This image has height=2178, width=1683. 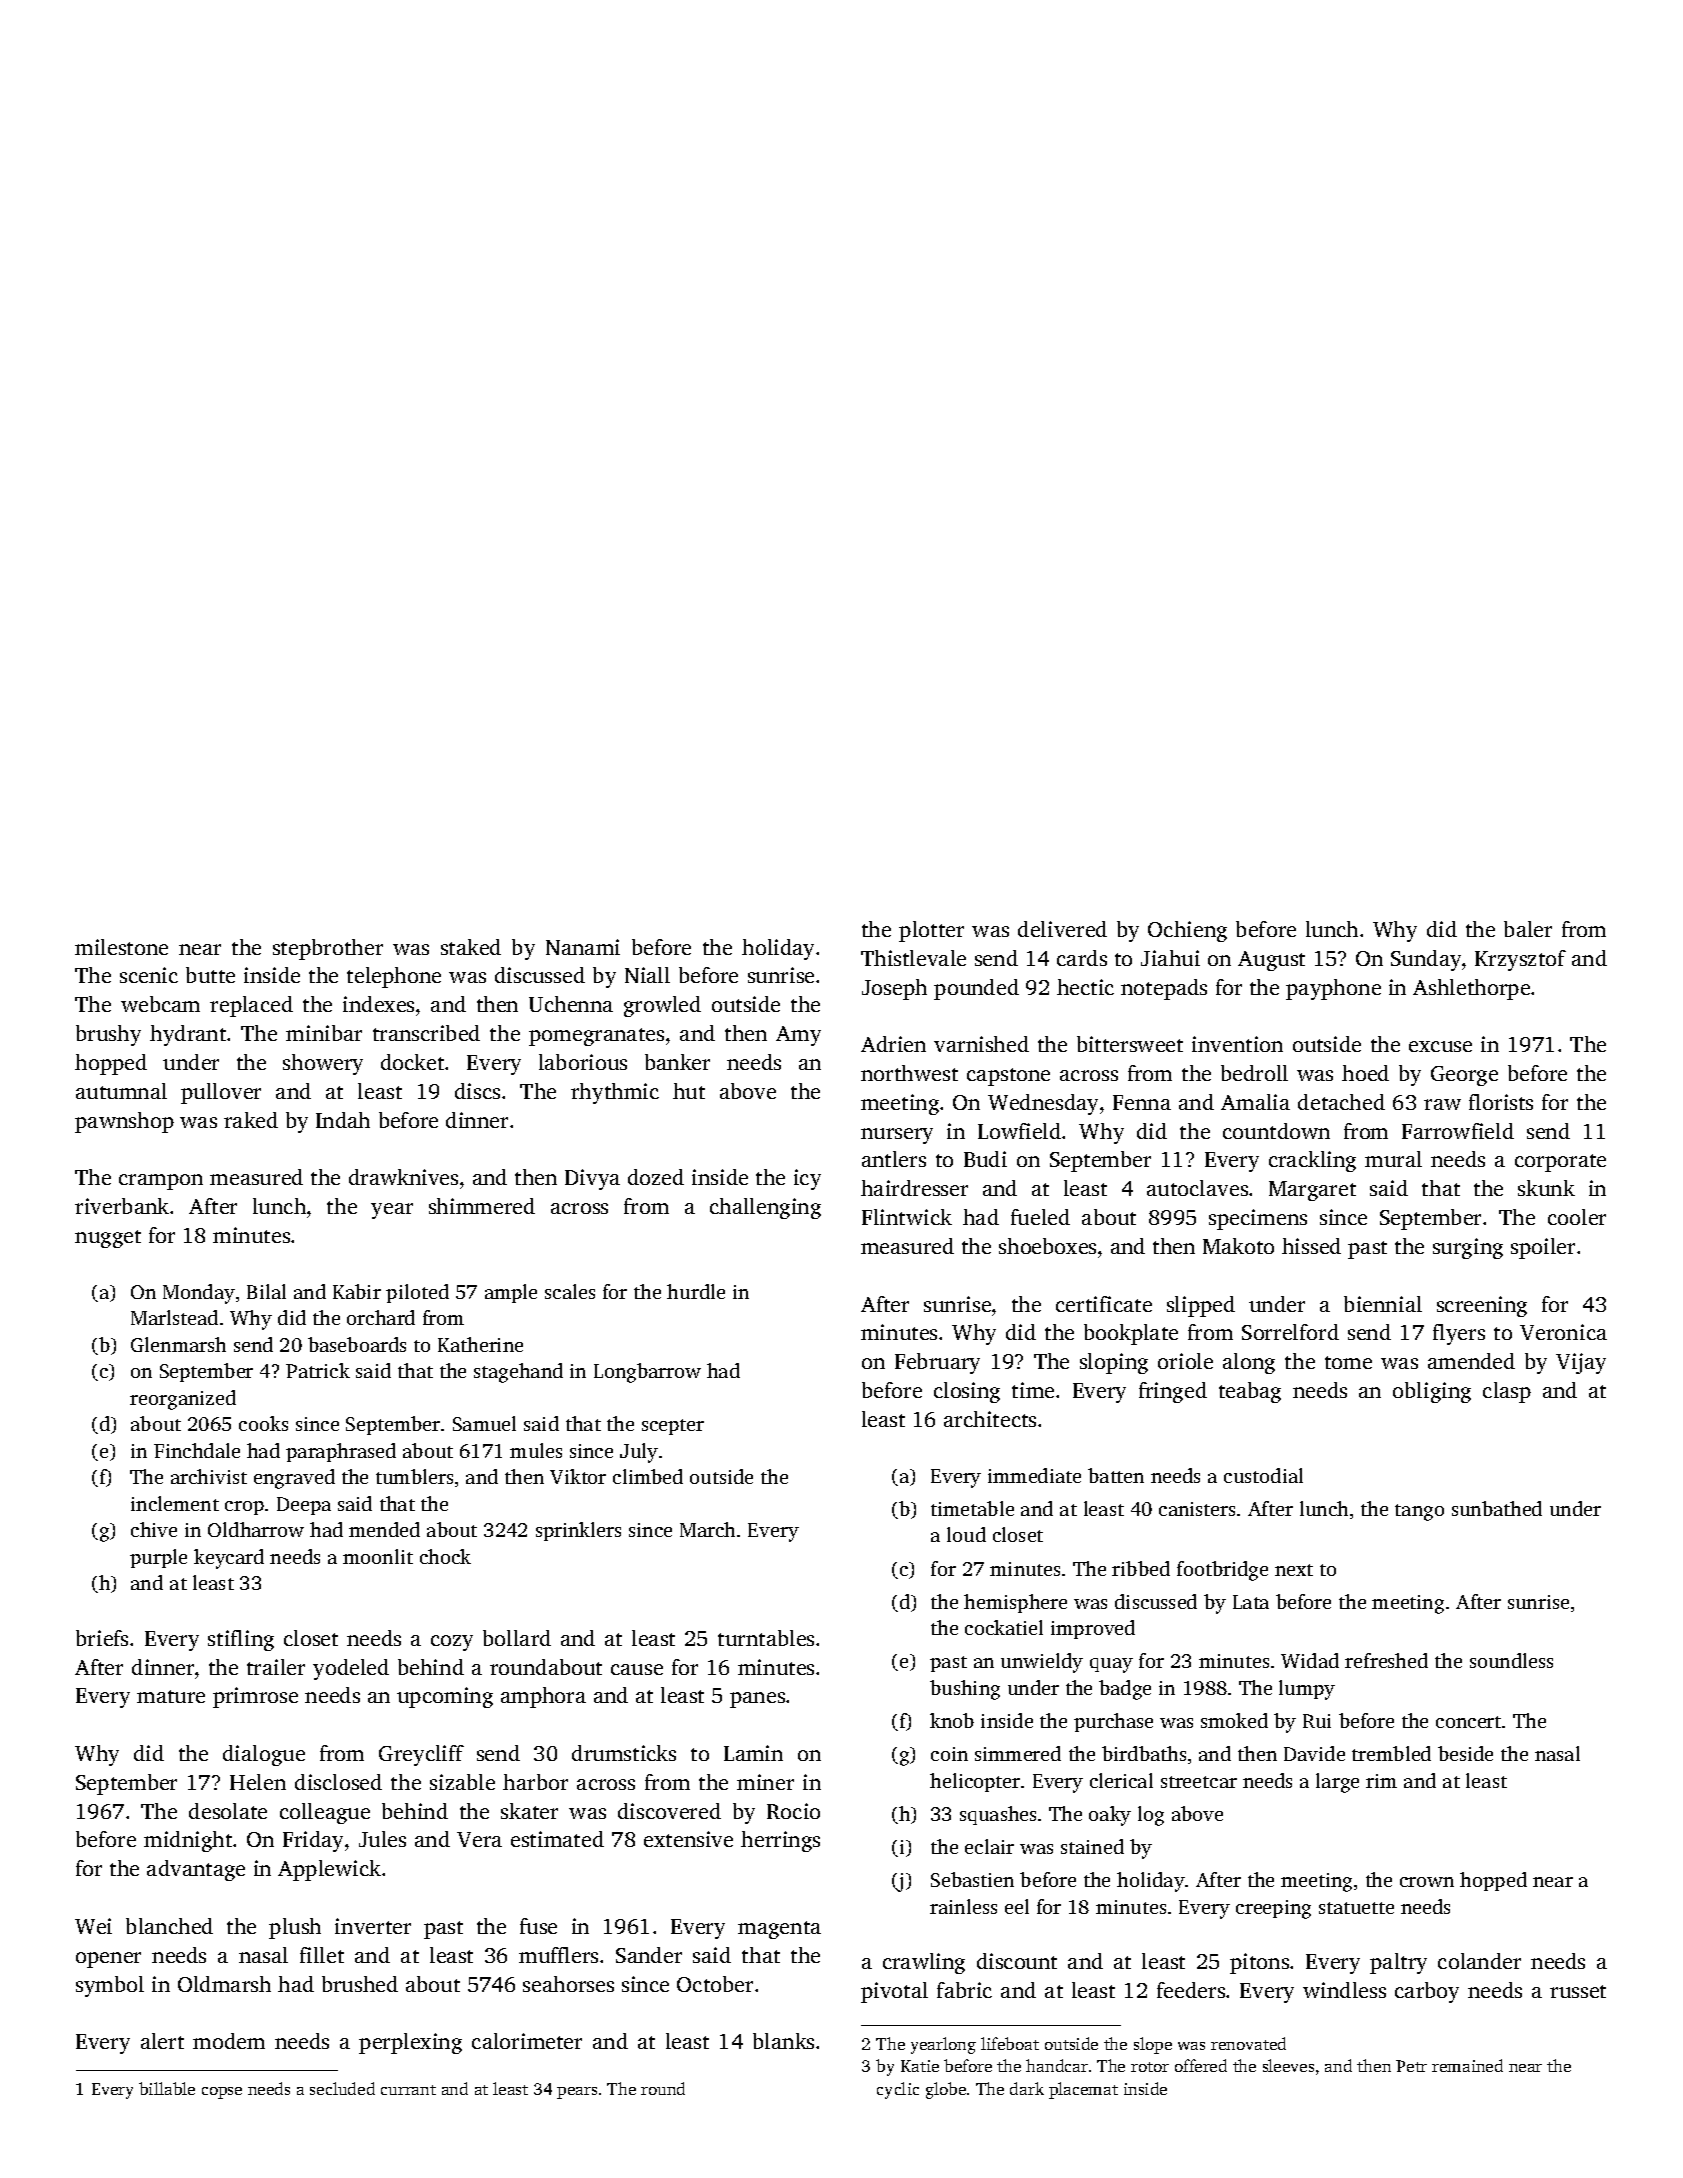 What do you see at coordinates (342, 2088) in the image?
I see `secluded` at bounding box center [342, 2088].
